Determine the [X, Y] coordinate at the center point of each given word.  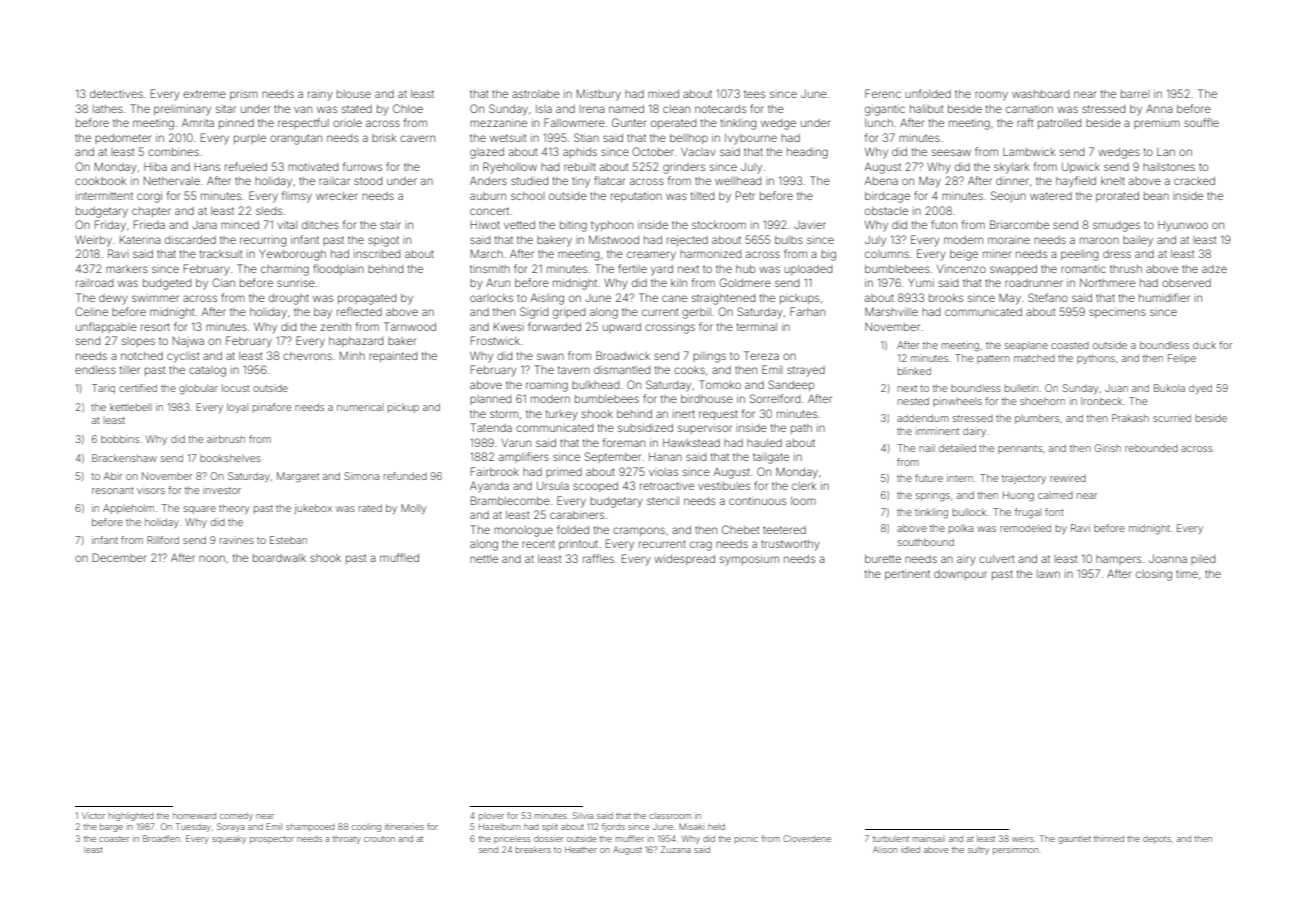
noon [212, 558]
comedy [236, 817]
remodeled [1025, 528]
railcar [334, 181]
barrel [1135, 94]
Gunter [629, 122]
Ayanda [489, 487]
